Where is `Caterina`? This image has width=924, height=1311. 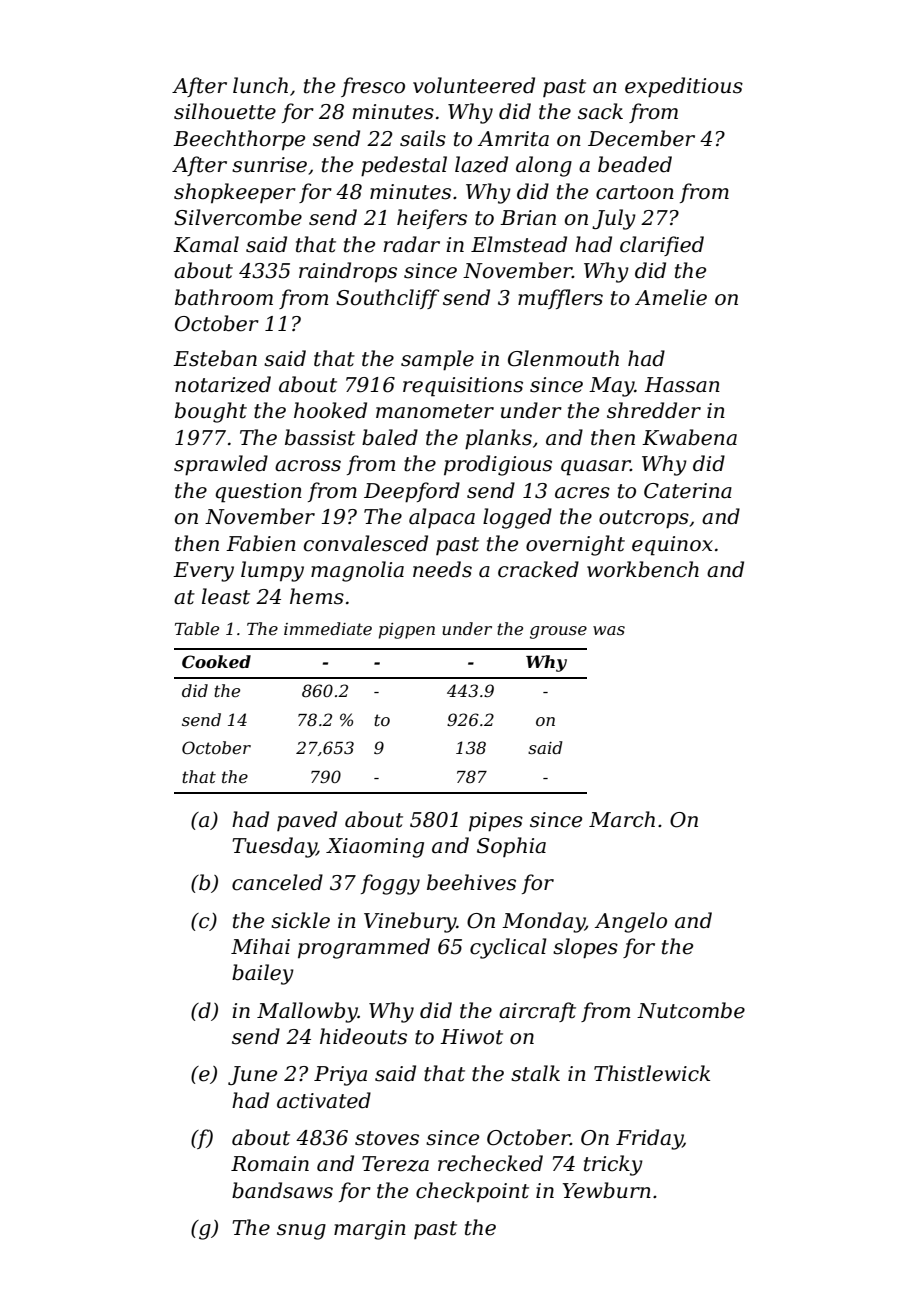 Caterina is located at coordinates (688, 491).
